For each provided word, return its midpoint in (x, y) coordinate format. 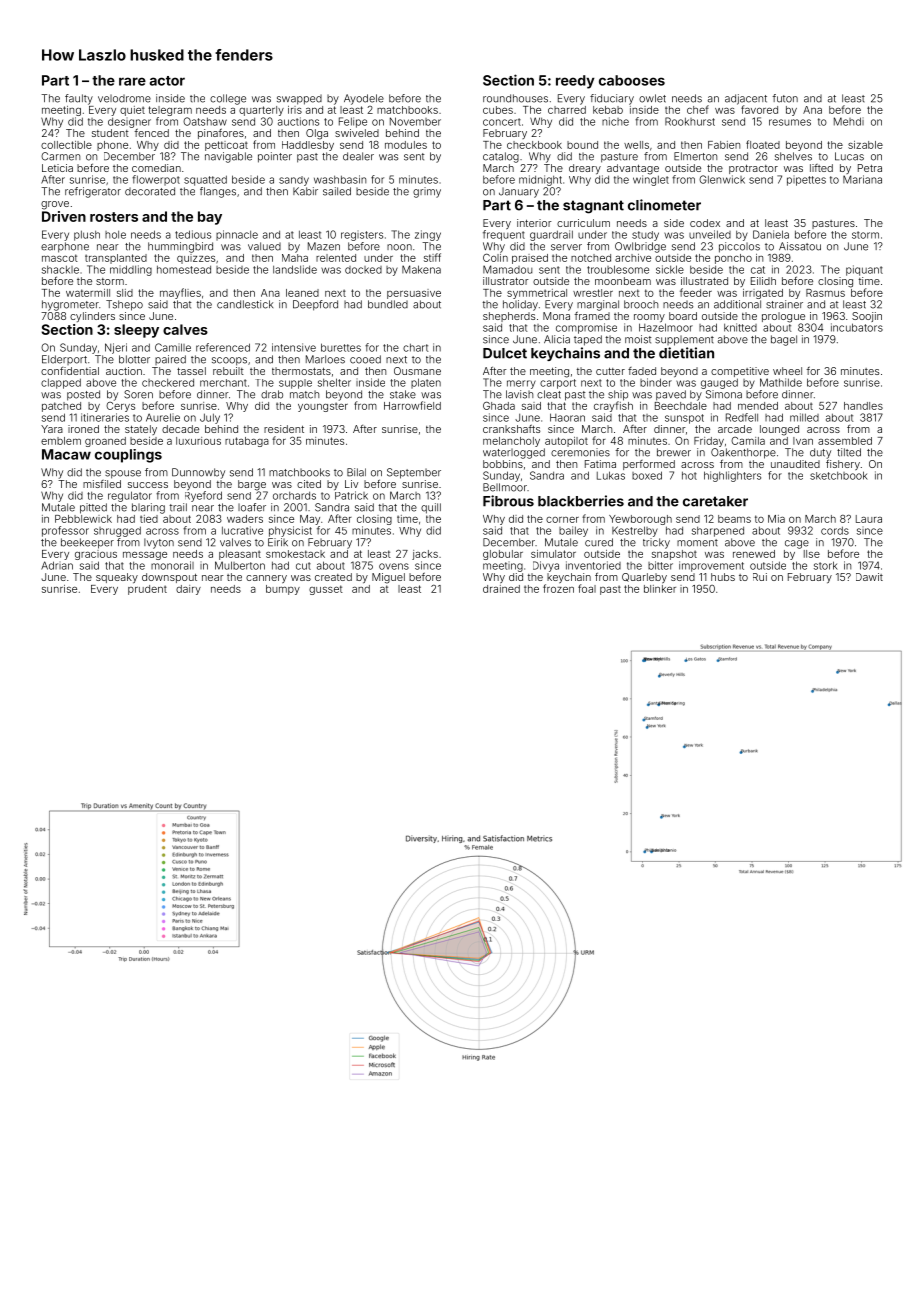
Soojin (867, 317)
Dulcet (505, 353)
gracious (96, 555)
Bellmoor (505, 487)
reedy (575, 82)
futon (785, 98)
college (228, 99)
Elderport (64, 360)
